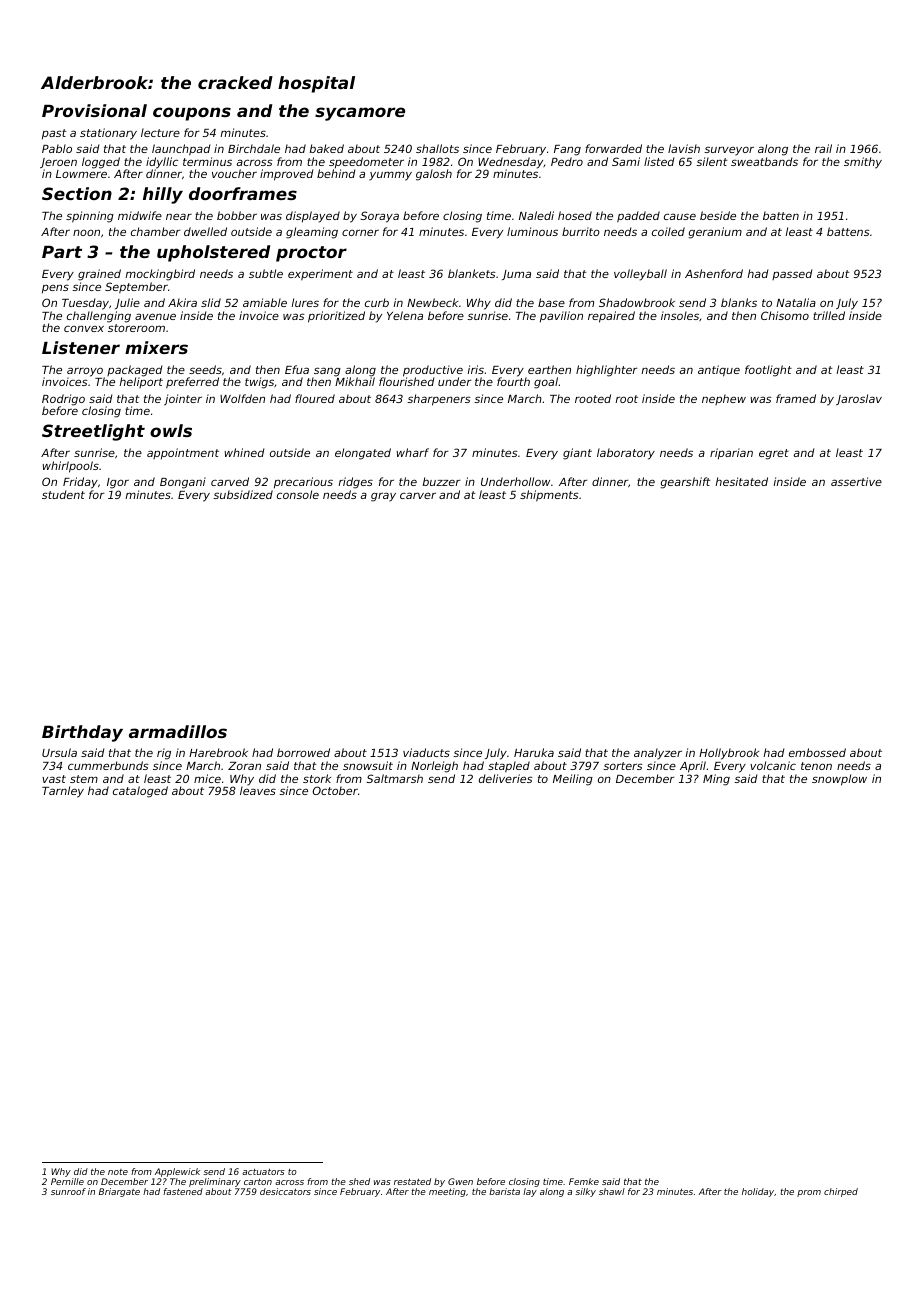 The width and height of the page is (924, 1308). What do you see at coordinates (335, 790) in the page?
I see `October` at bounding box center [335, 790].
